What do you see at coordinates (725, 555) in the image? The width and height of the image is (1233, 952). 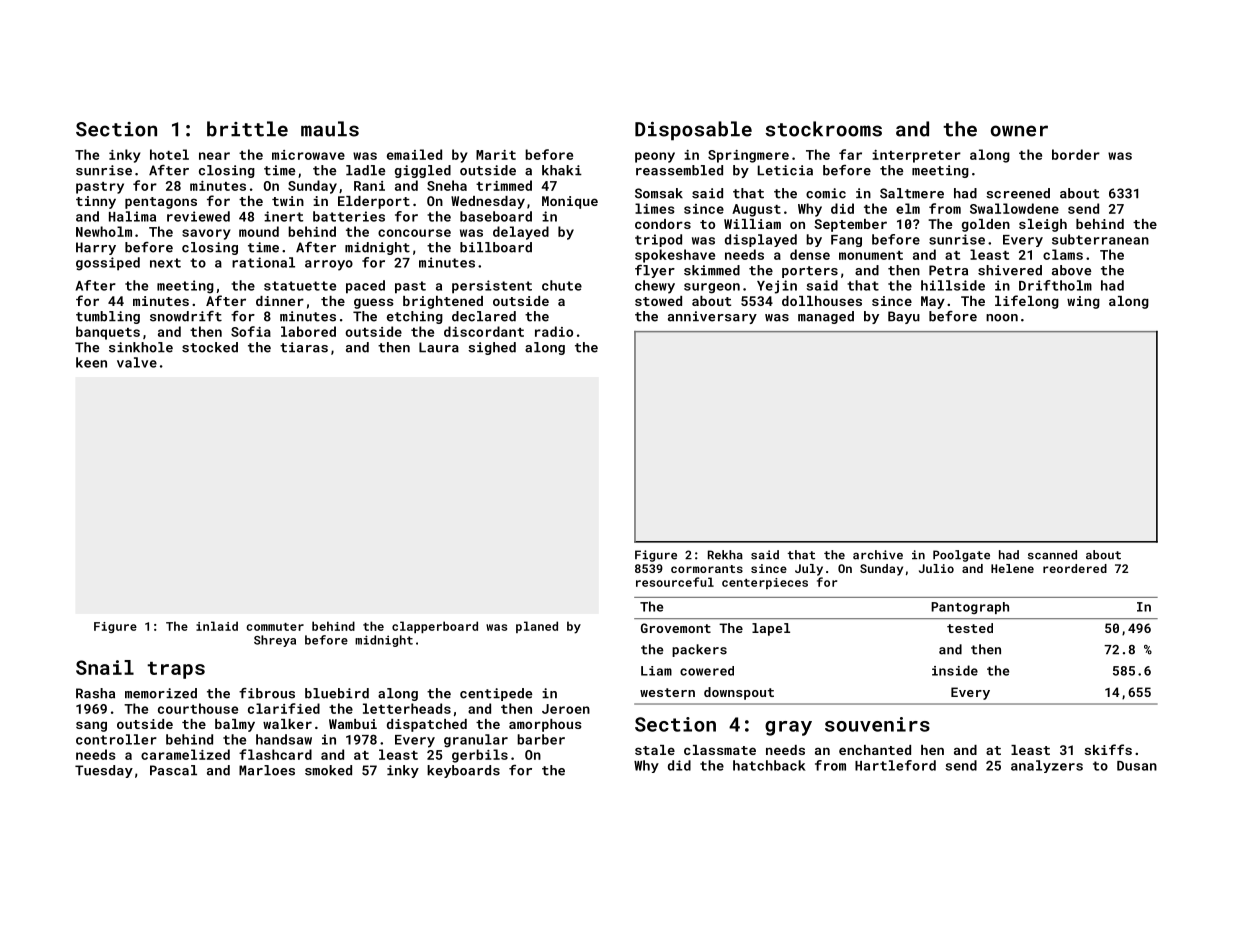 I see `Rekha` at bounding box center [725, 555].
